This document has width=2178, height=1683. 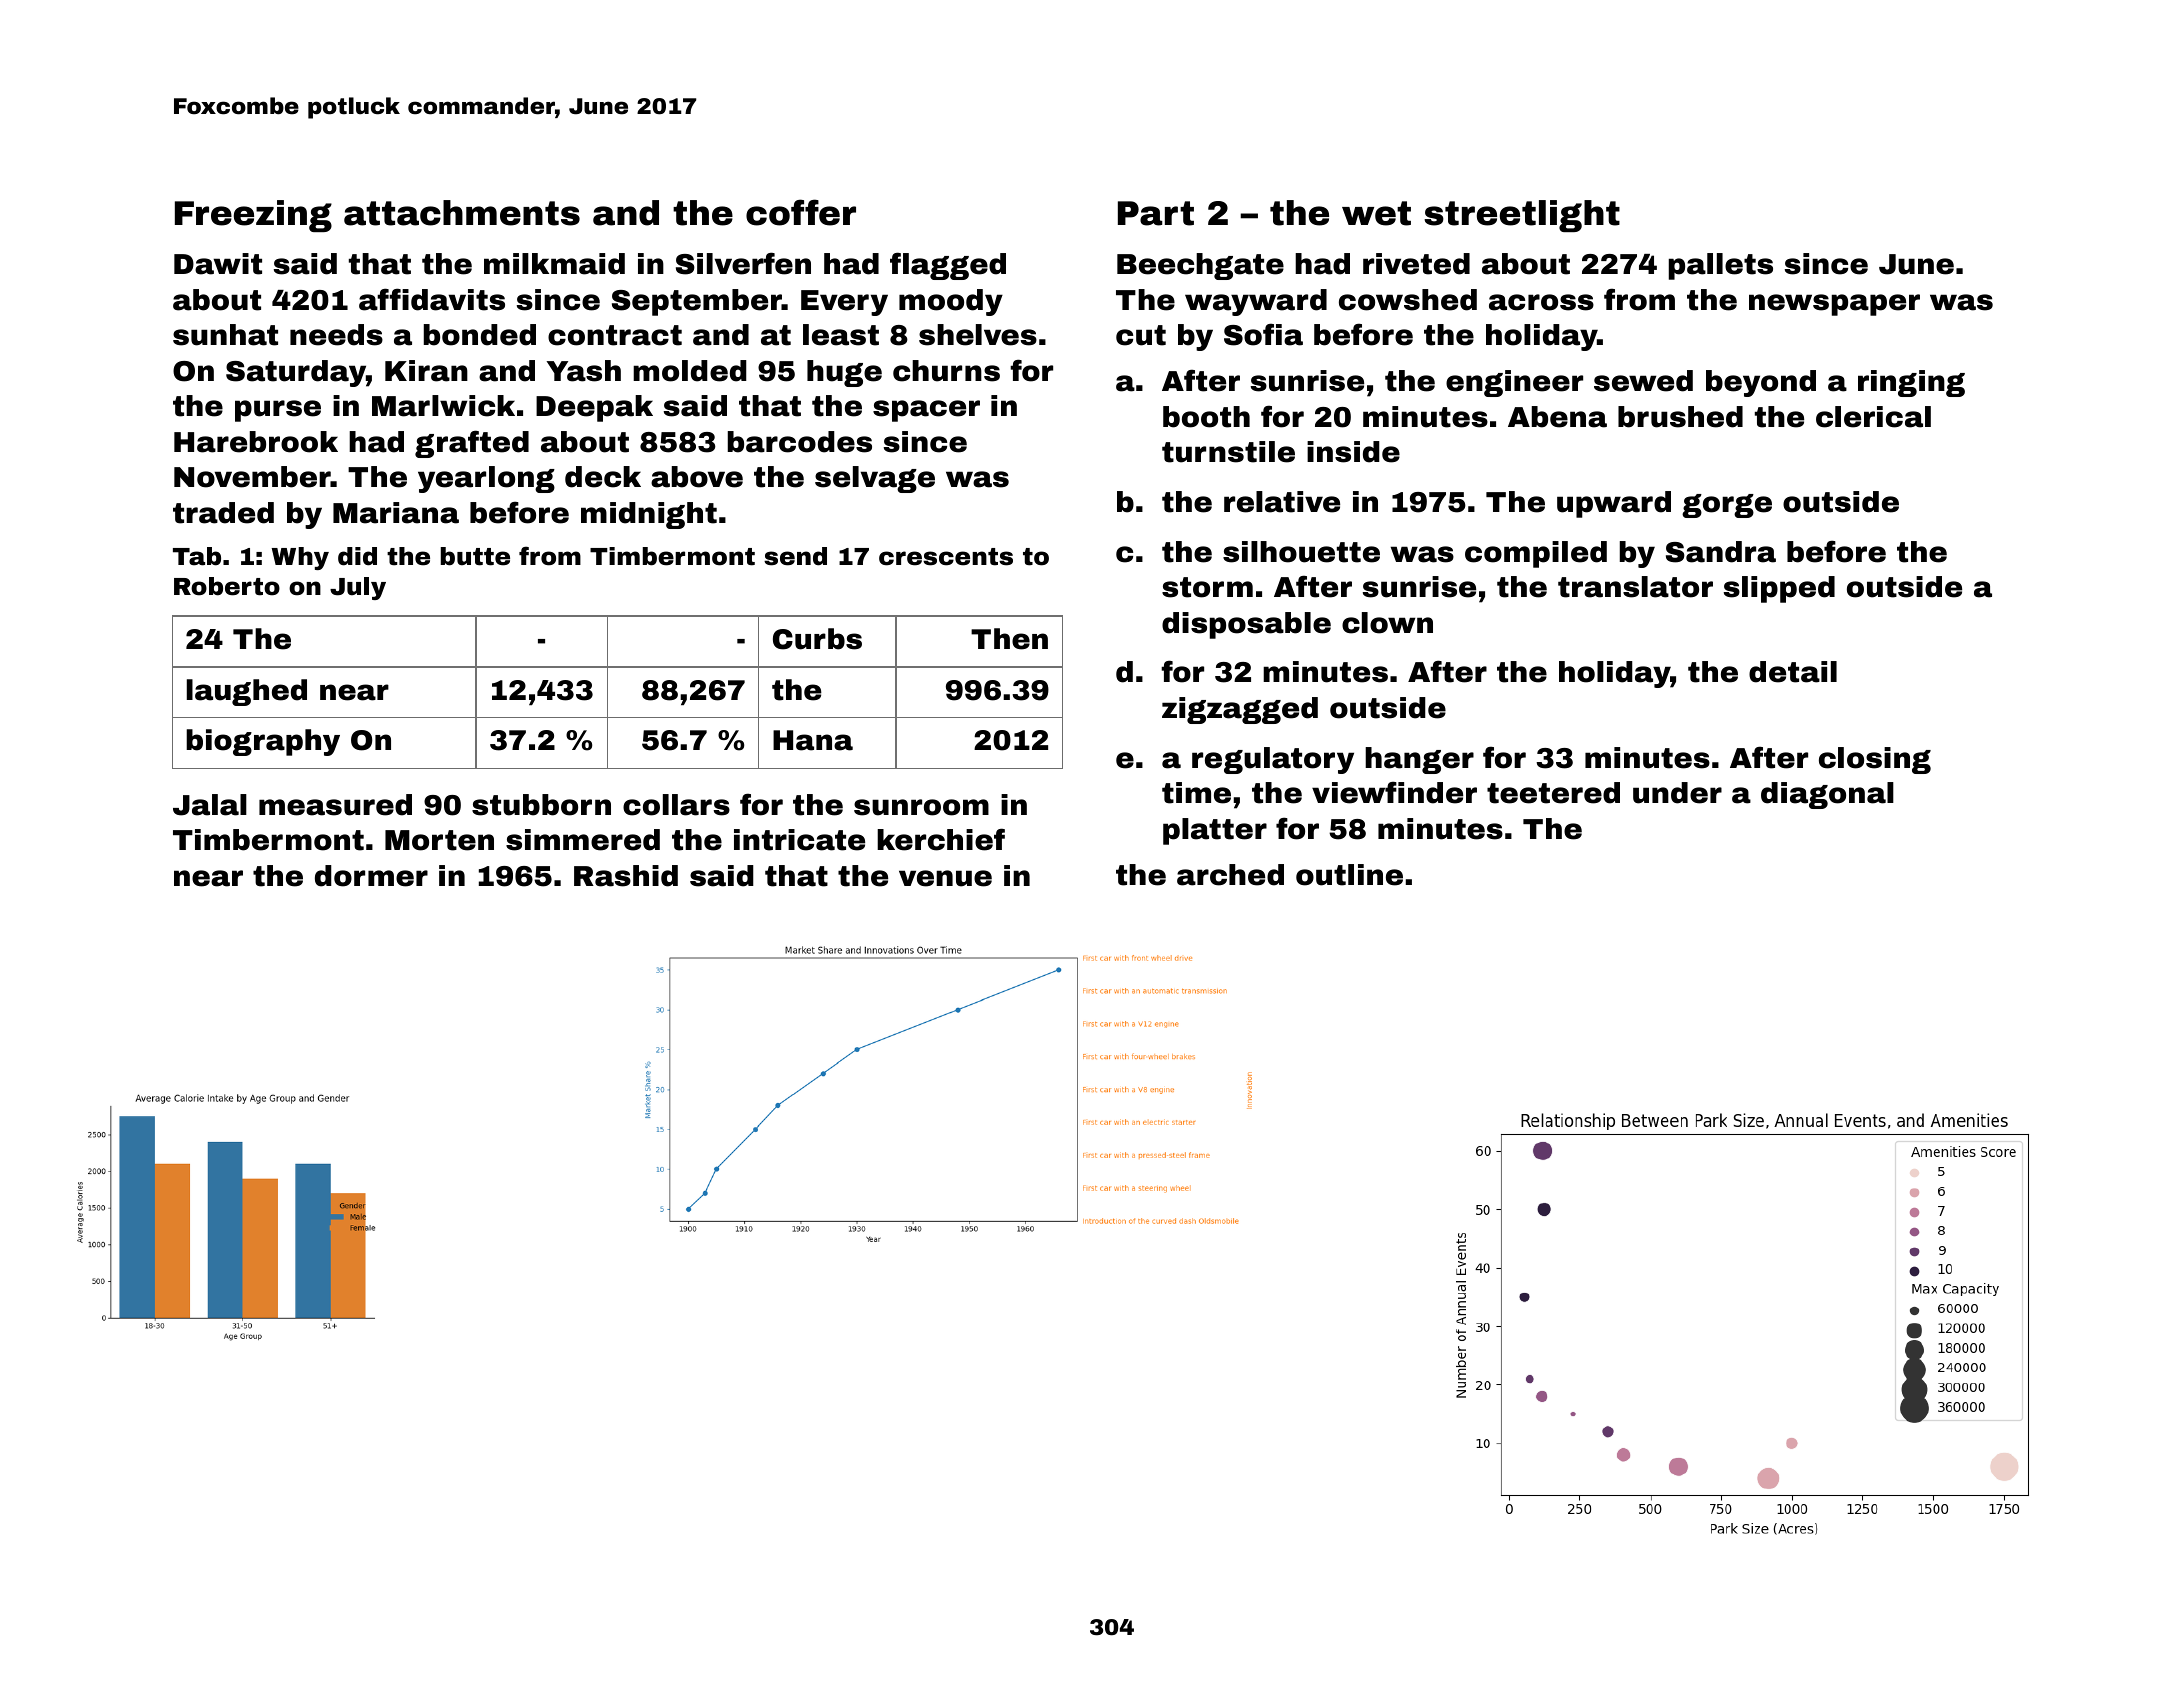 I want to click on ringing, so click(x=1911, y=383).
